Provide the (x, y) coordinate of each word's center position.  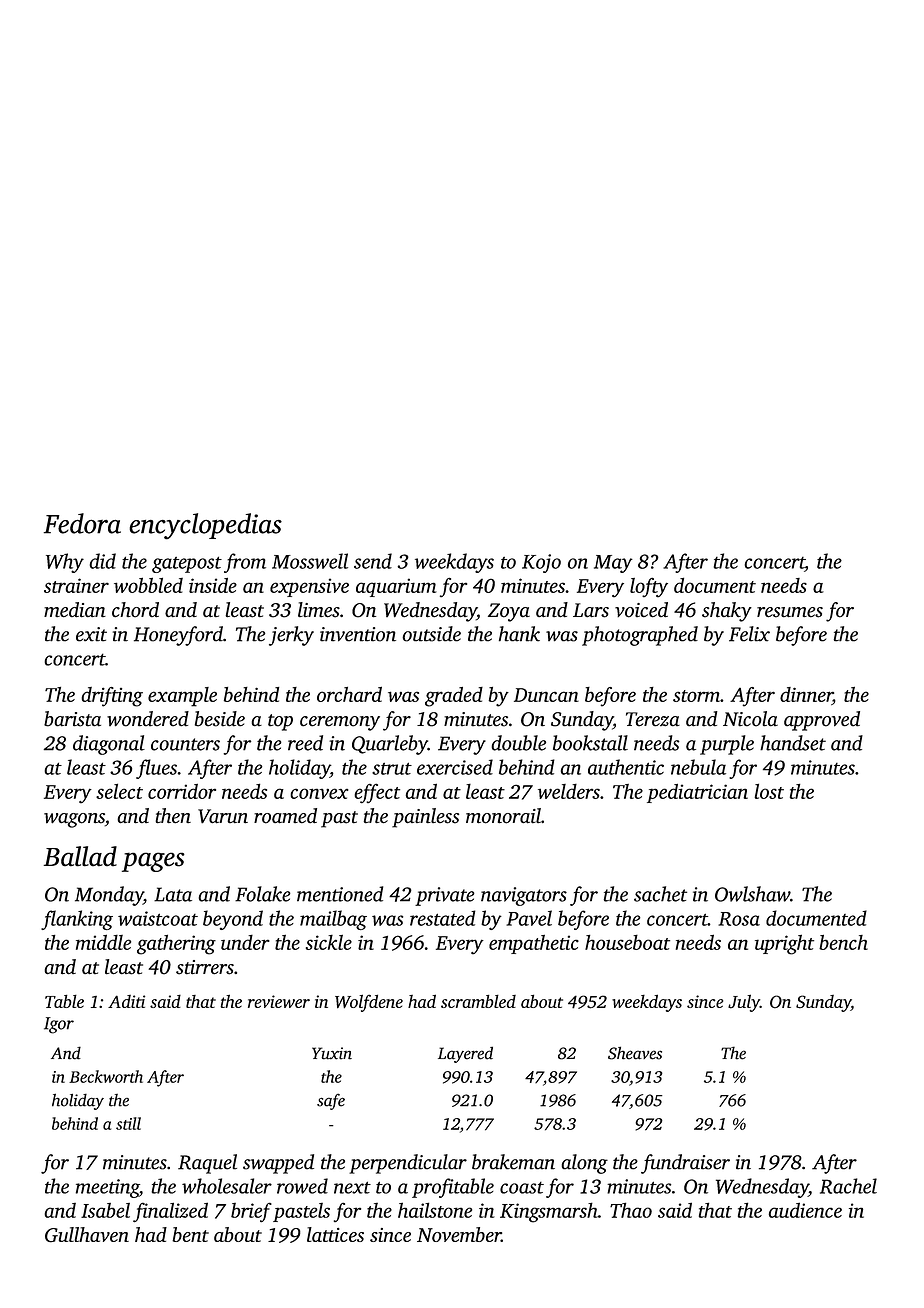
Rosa (739, 919)
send (373, 561)
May (613, 564)
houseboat (627, 942)
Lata (173, 894)
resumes (790, 612)
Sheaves (635, 1053)
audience (805, 1210)
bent (190, 1234)
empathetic (534, 944)
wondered (148, 719)
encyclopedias (205, 526)
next (352, 1187)
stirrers (205, 967)
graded (454, 697)
